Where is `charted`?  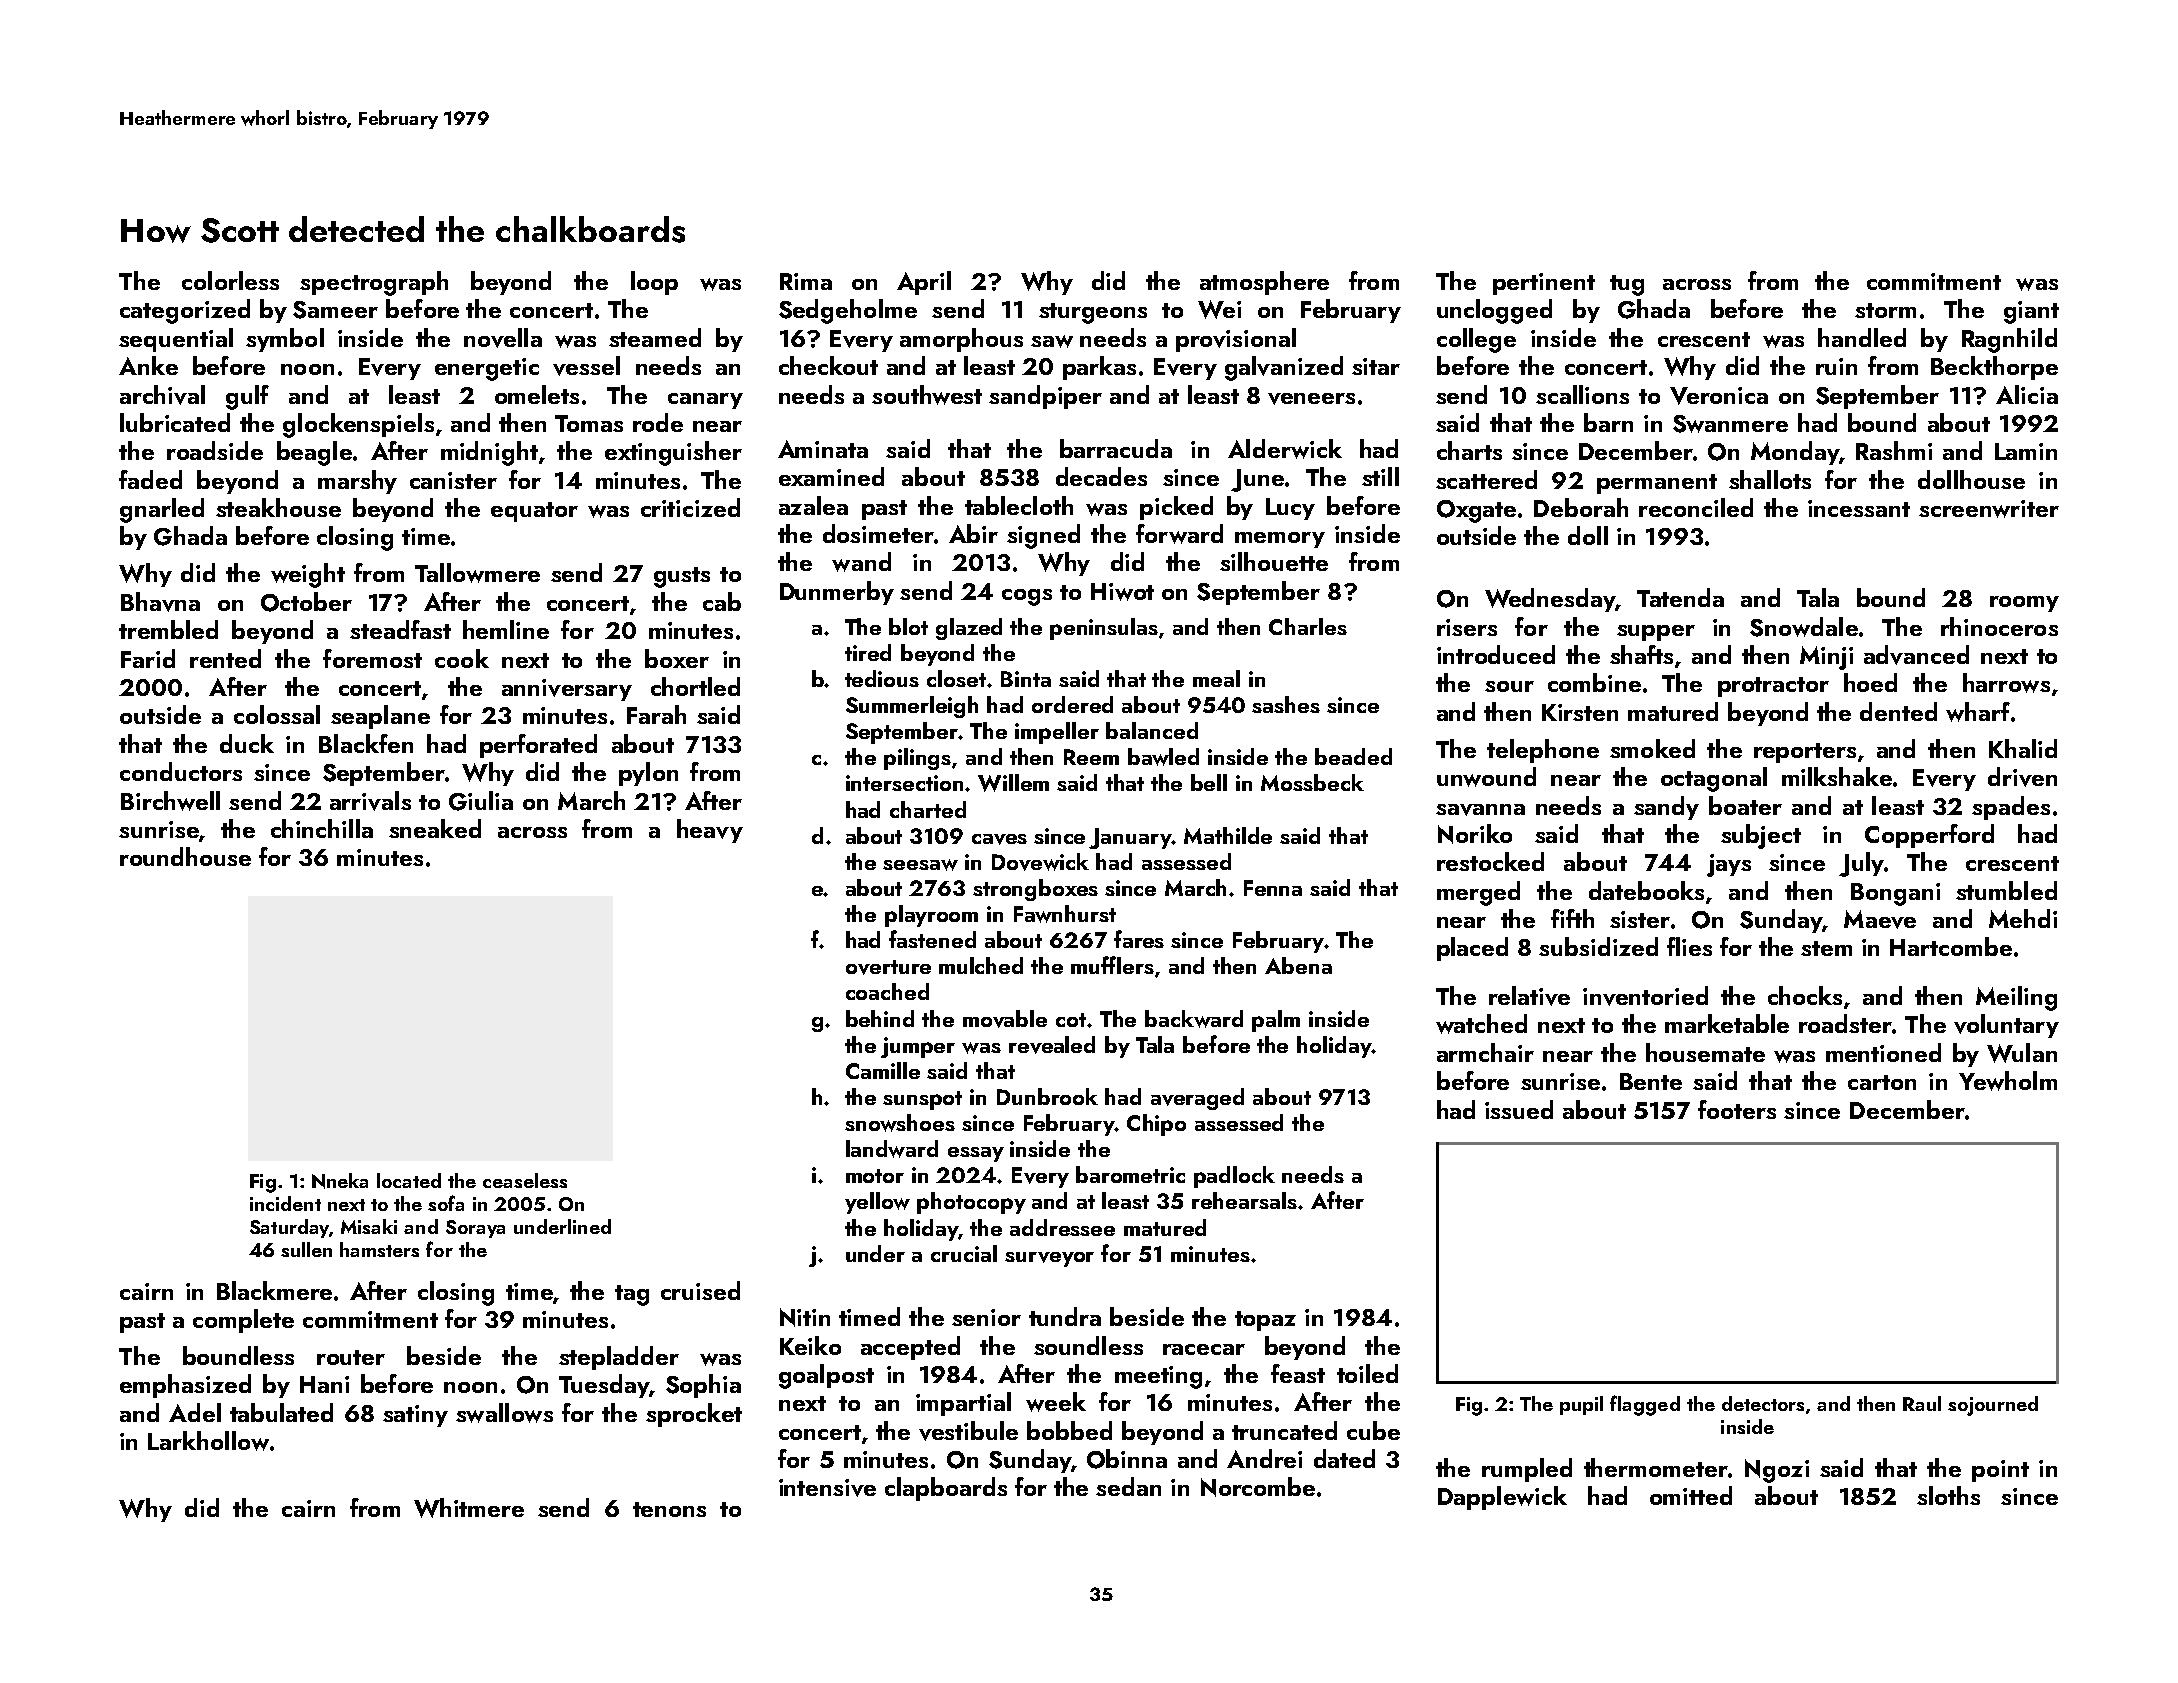
charted is located at coordinates (928, 809).
